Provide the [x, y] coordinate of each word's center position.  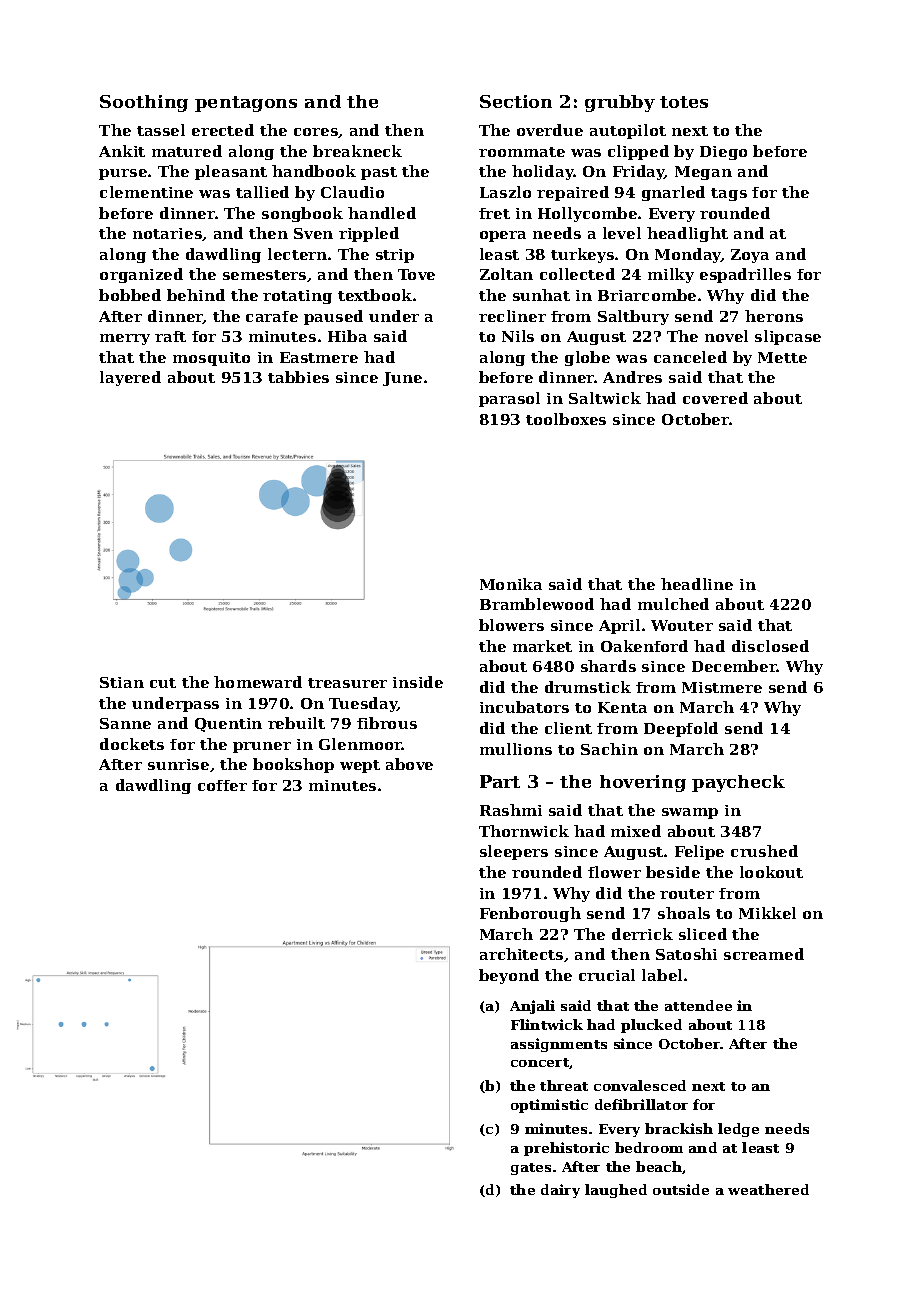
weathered [768, 1189]
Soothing [144, 103]
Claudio [352, 192]
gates [531, 1169]
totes [684, 102]
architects [521, 954]
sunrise [178, 764]
